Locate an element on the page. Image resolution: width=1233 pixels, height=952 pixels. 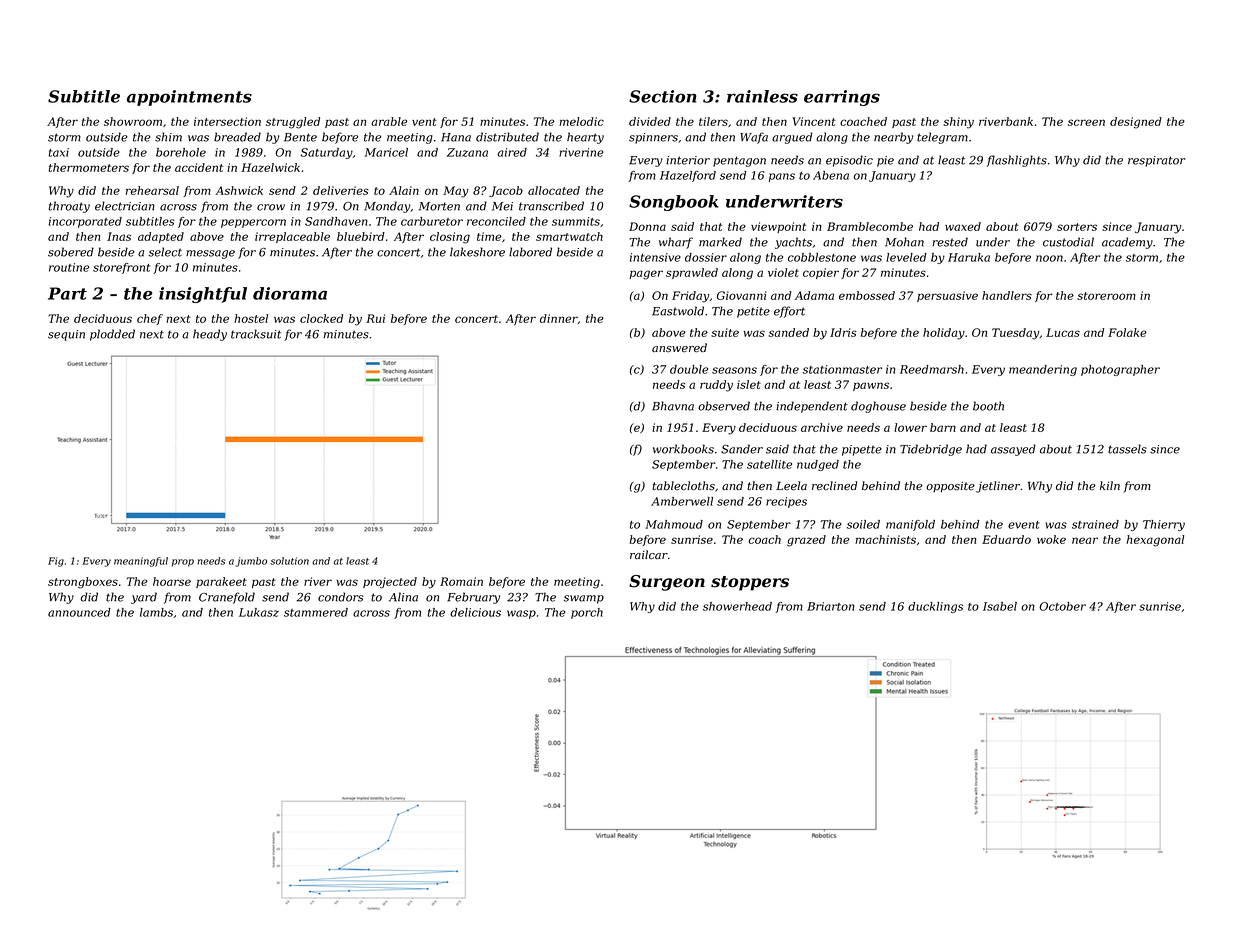
double is located at coordinates (689, 369).
